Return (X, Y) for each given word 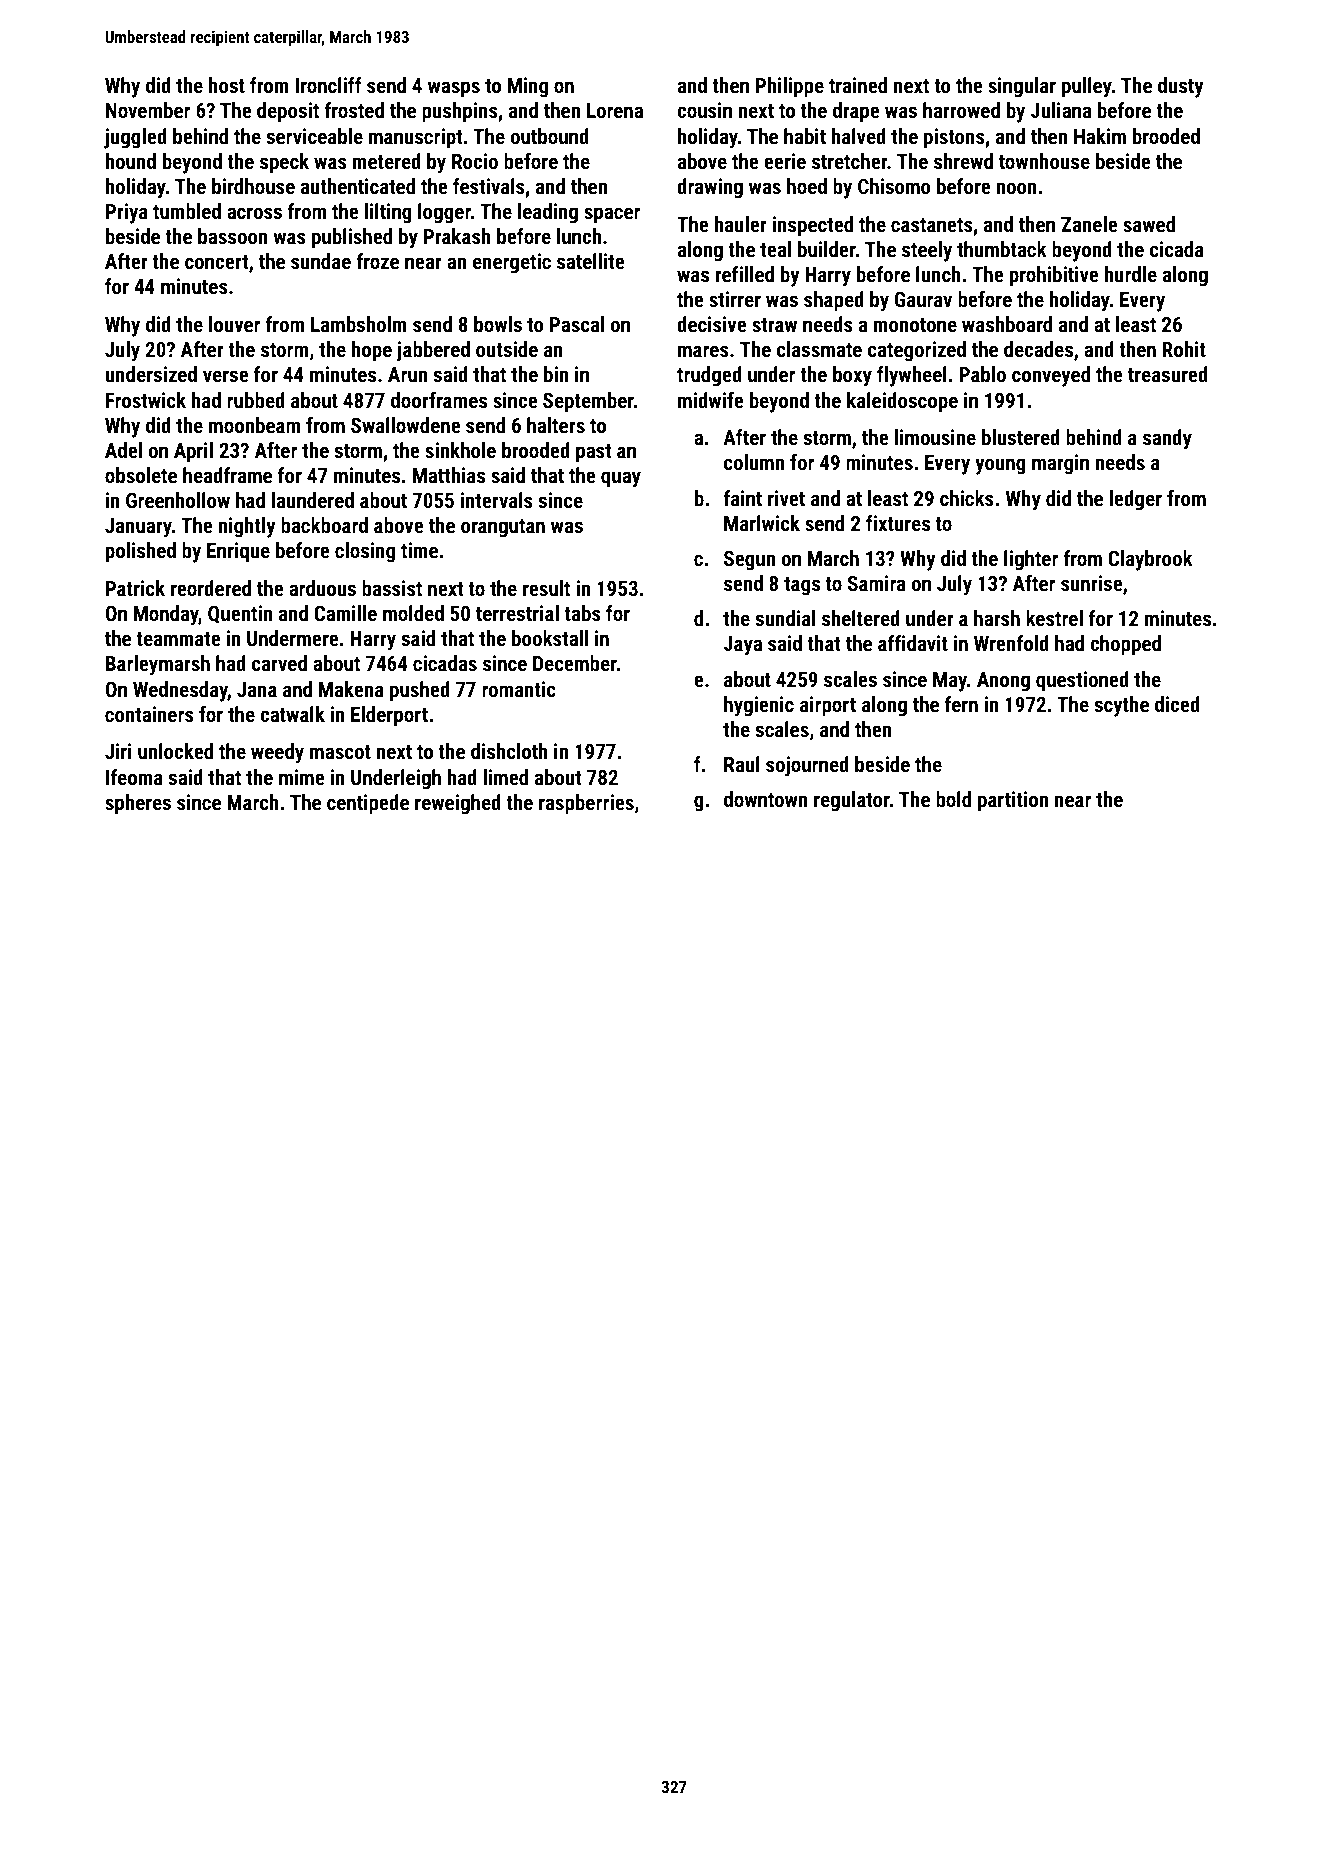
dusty (1181, 87)
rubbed (256, 400)
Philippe (790, 87)
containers (149, 714)
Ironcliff (328, 85)
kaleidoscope (902, 402)
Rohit (1184, 349)
